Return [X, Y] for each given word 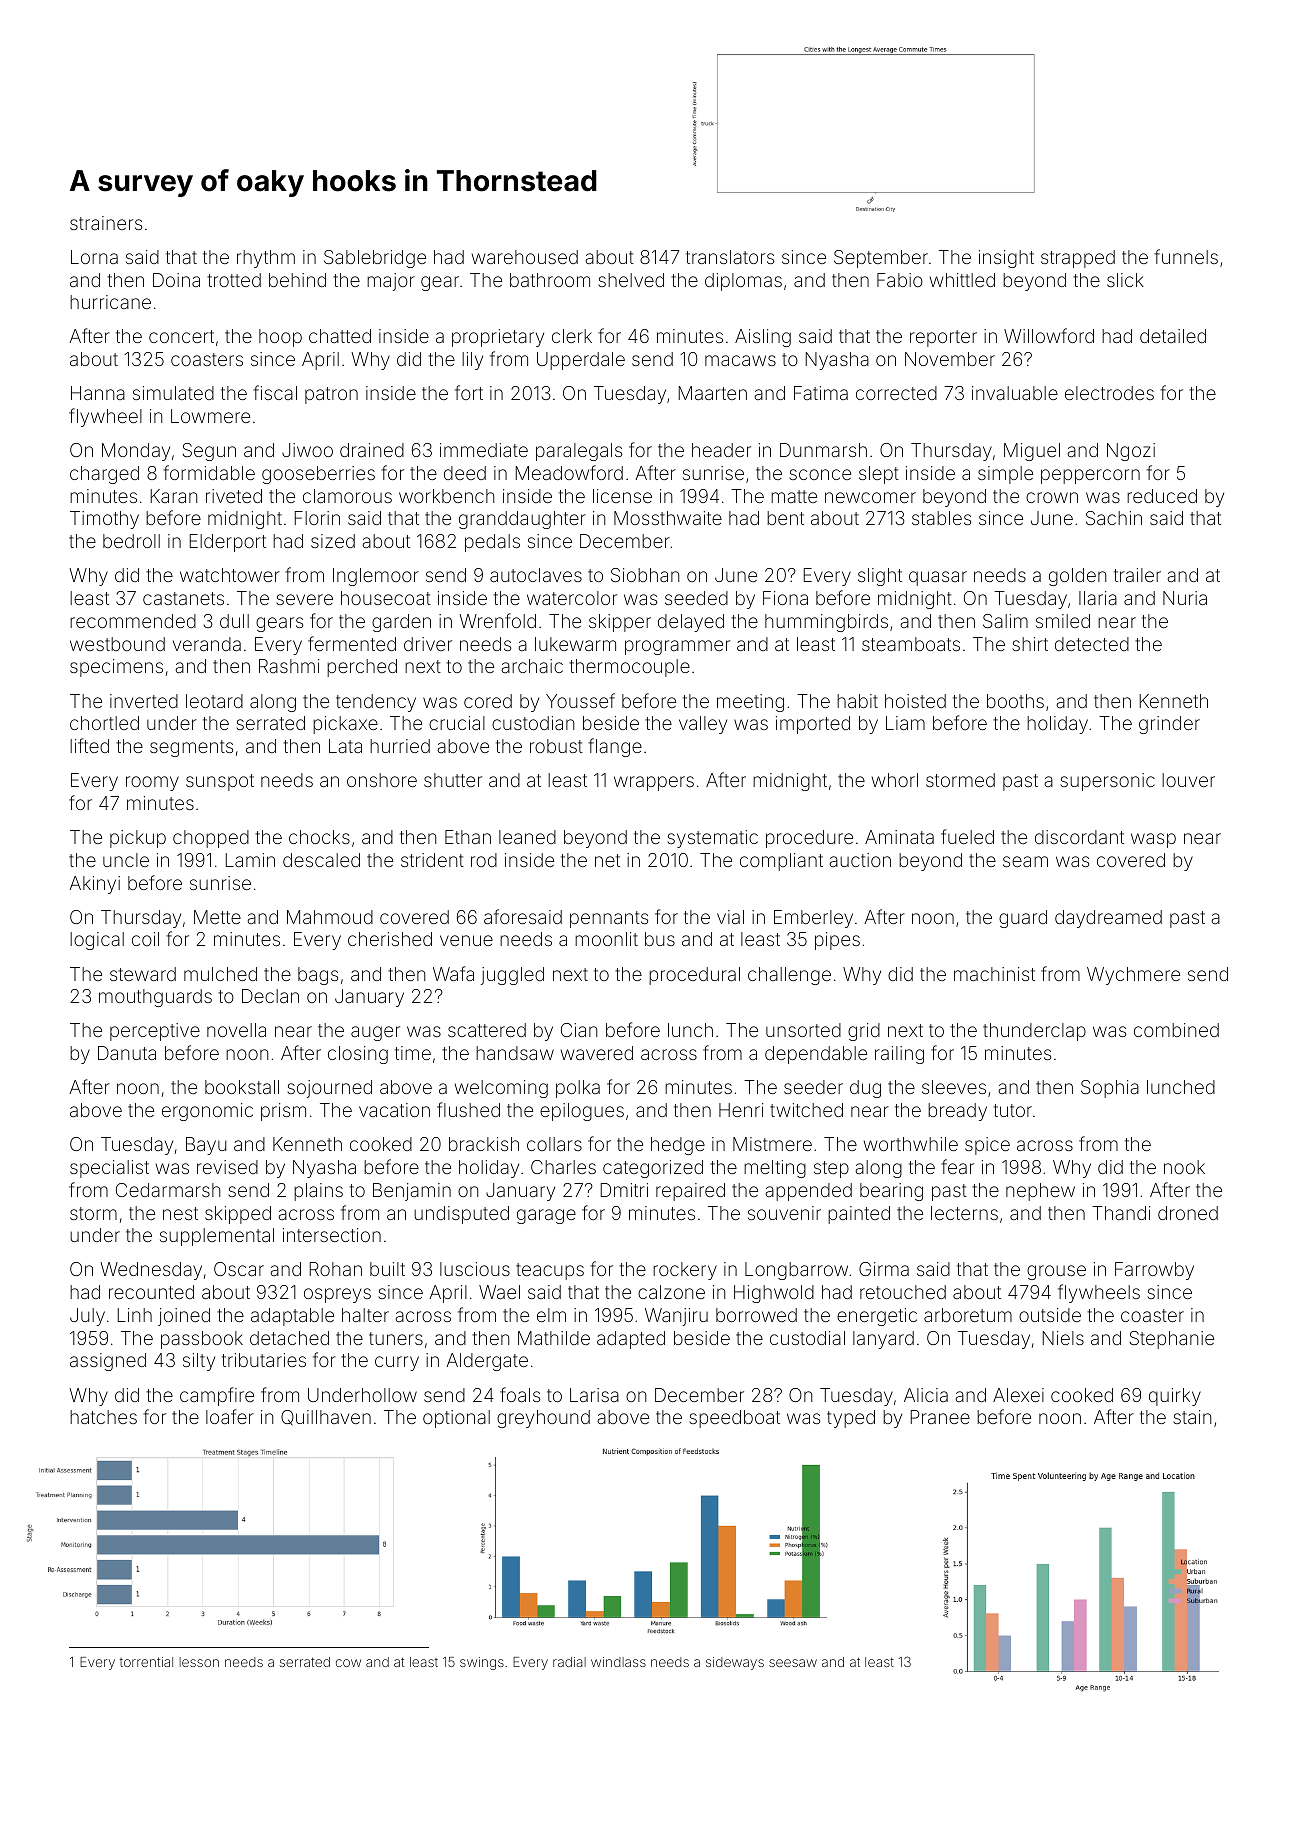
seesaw [793, 1663]
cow [348, 1663]
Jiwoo [307, 450]
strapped [1078, 259]
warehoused [525, 257]
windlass [618, 1662]
